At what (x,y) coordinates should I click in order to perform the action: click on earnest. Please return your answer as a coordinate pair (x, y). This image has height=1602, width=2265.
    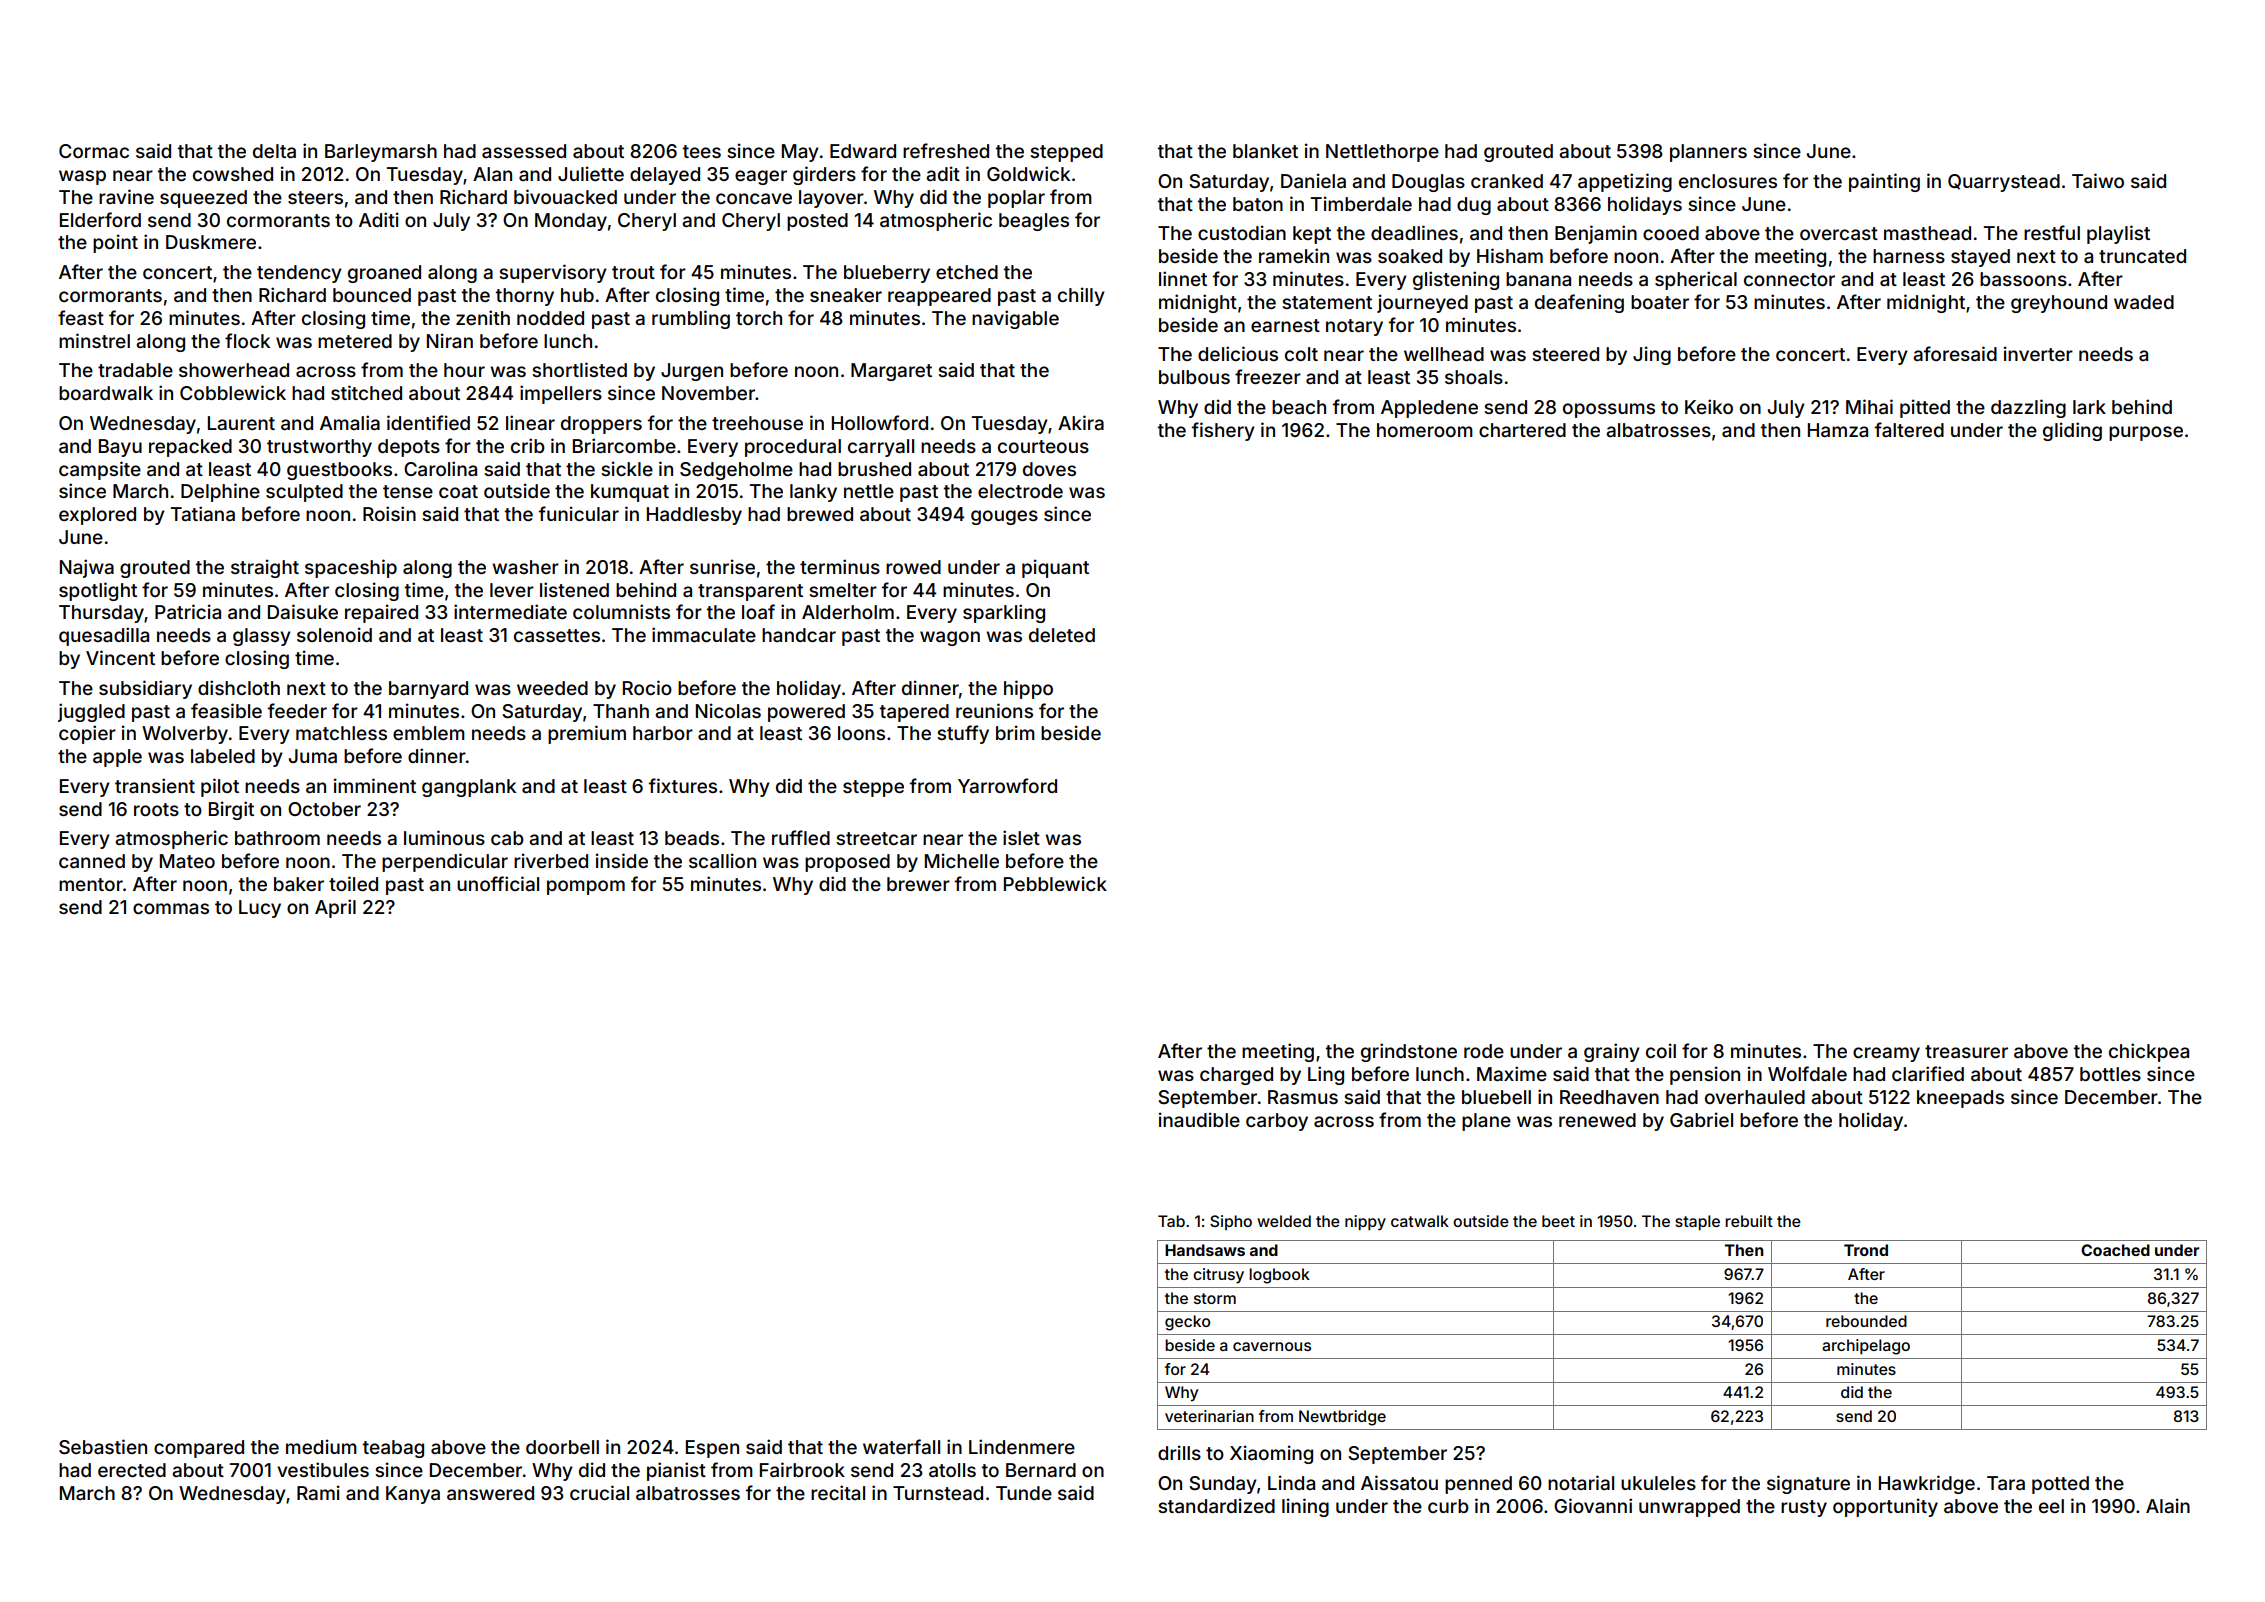
    Looking at the image, I should click on (1285, 325).
